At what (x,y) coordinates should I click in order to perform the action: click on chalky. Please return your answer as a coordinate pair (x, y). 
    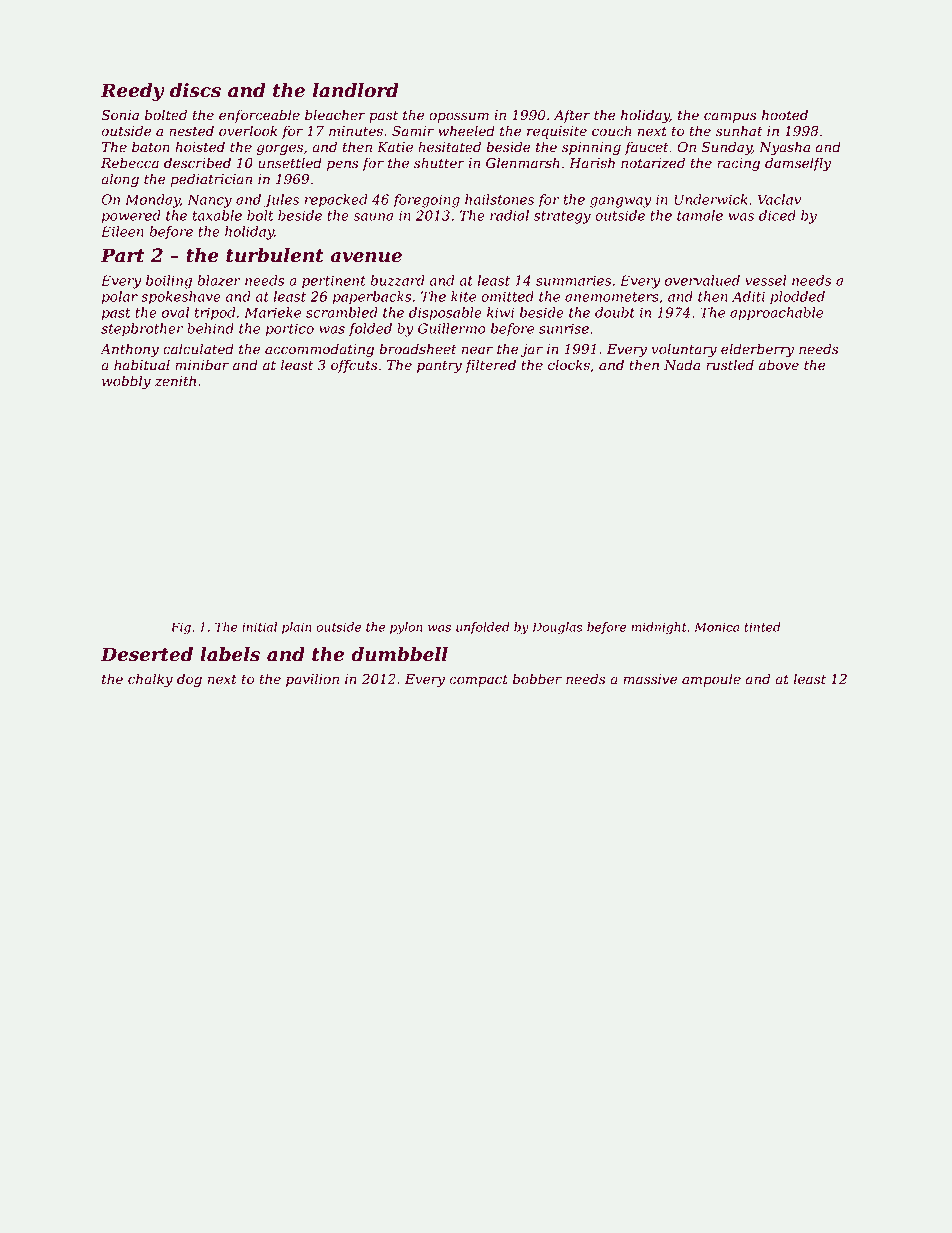
    Looking at the image, I should click on (150, 680).
